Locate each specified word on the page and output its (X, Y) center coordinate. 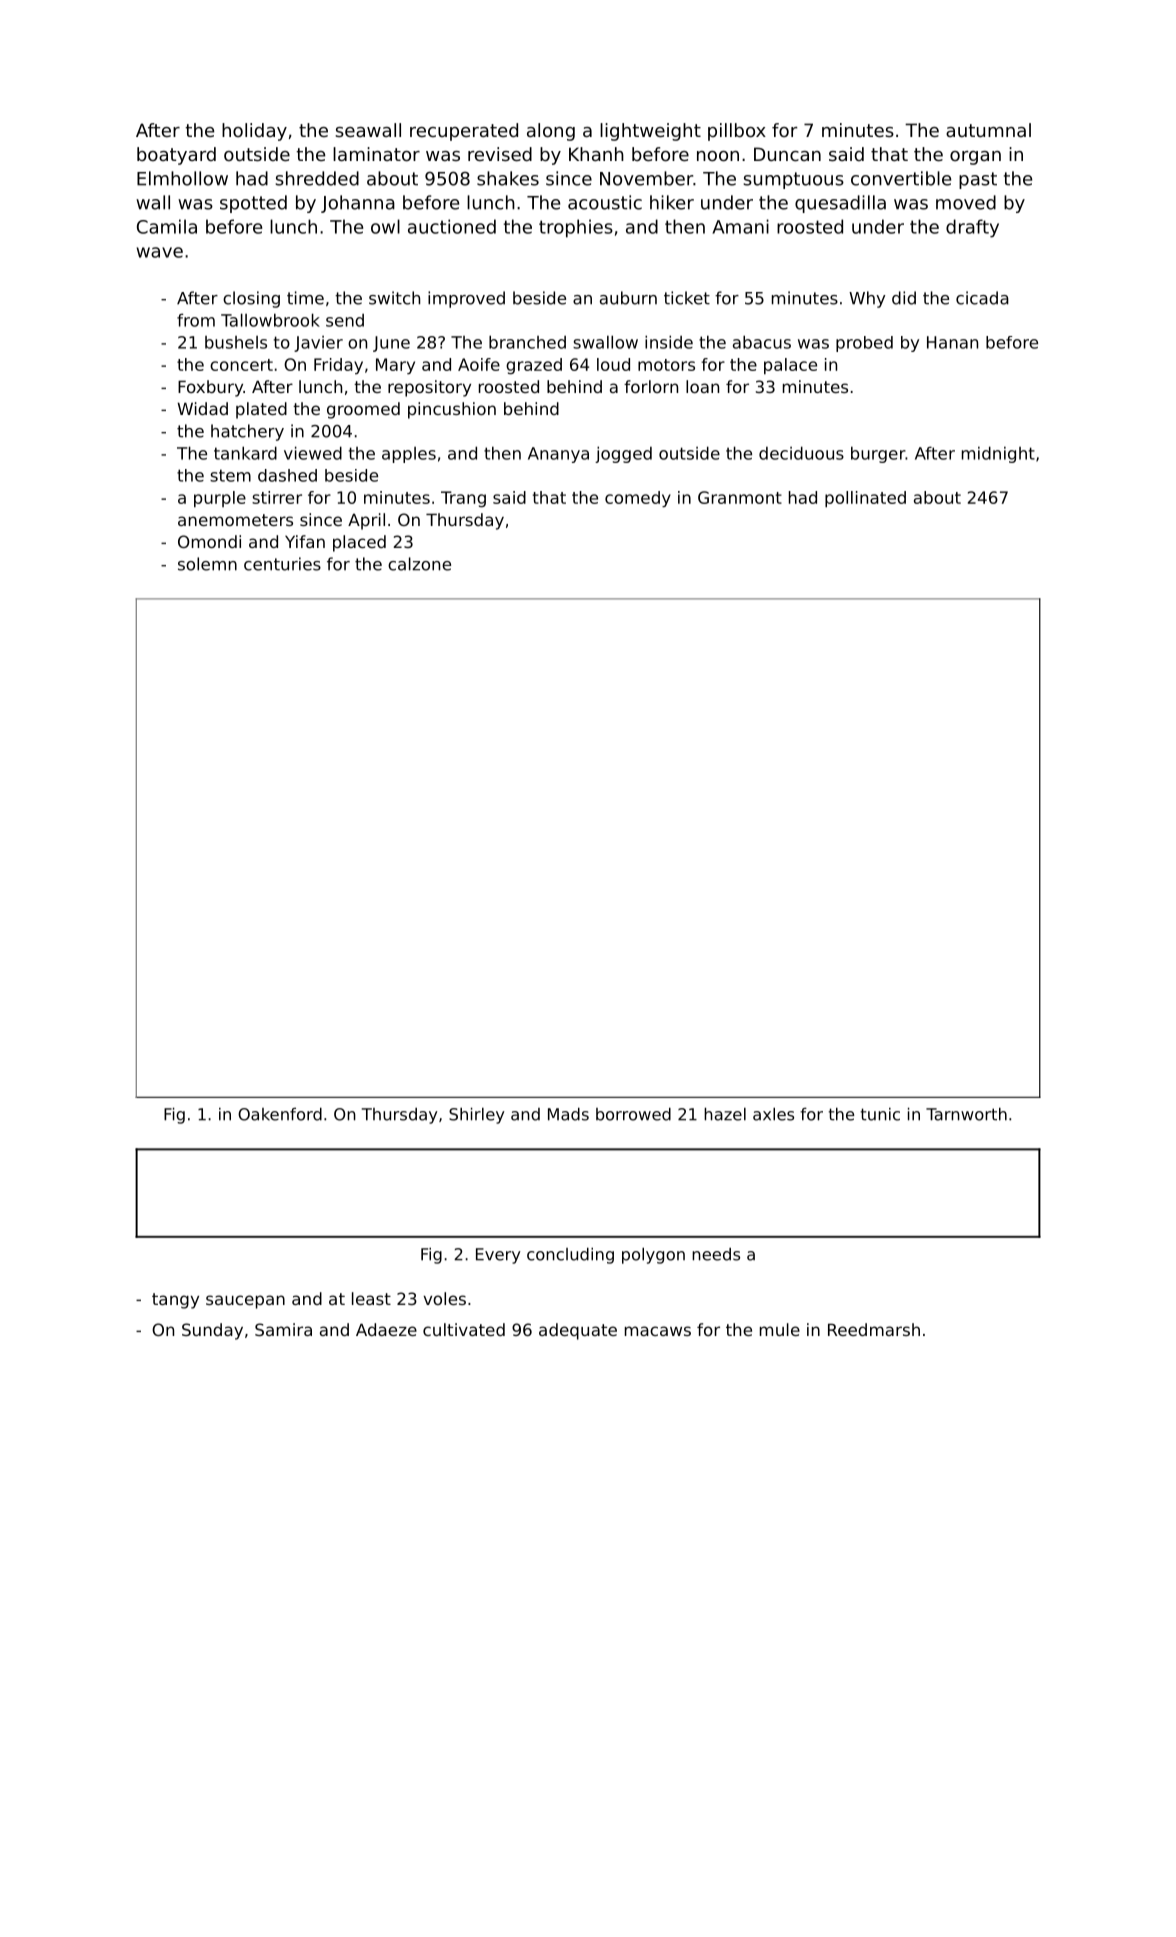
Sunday (212, 1331)
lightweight (650, 132)
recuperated (464, 132)
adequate (578, 1331)
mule (780, 1329)
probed (864, 344)
